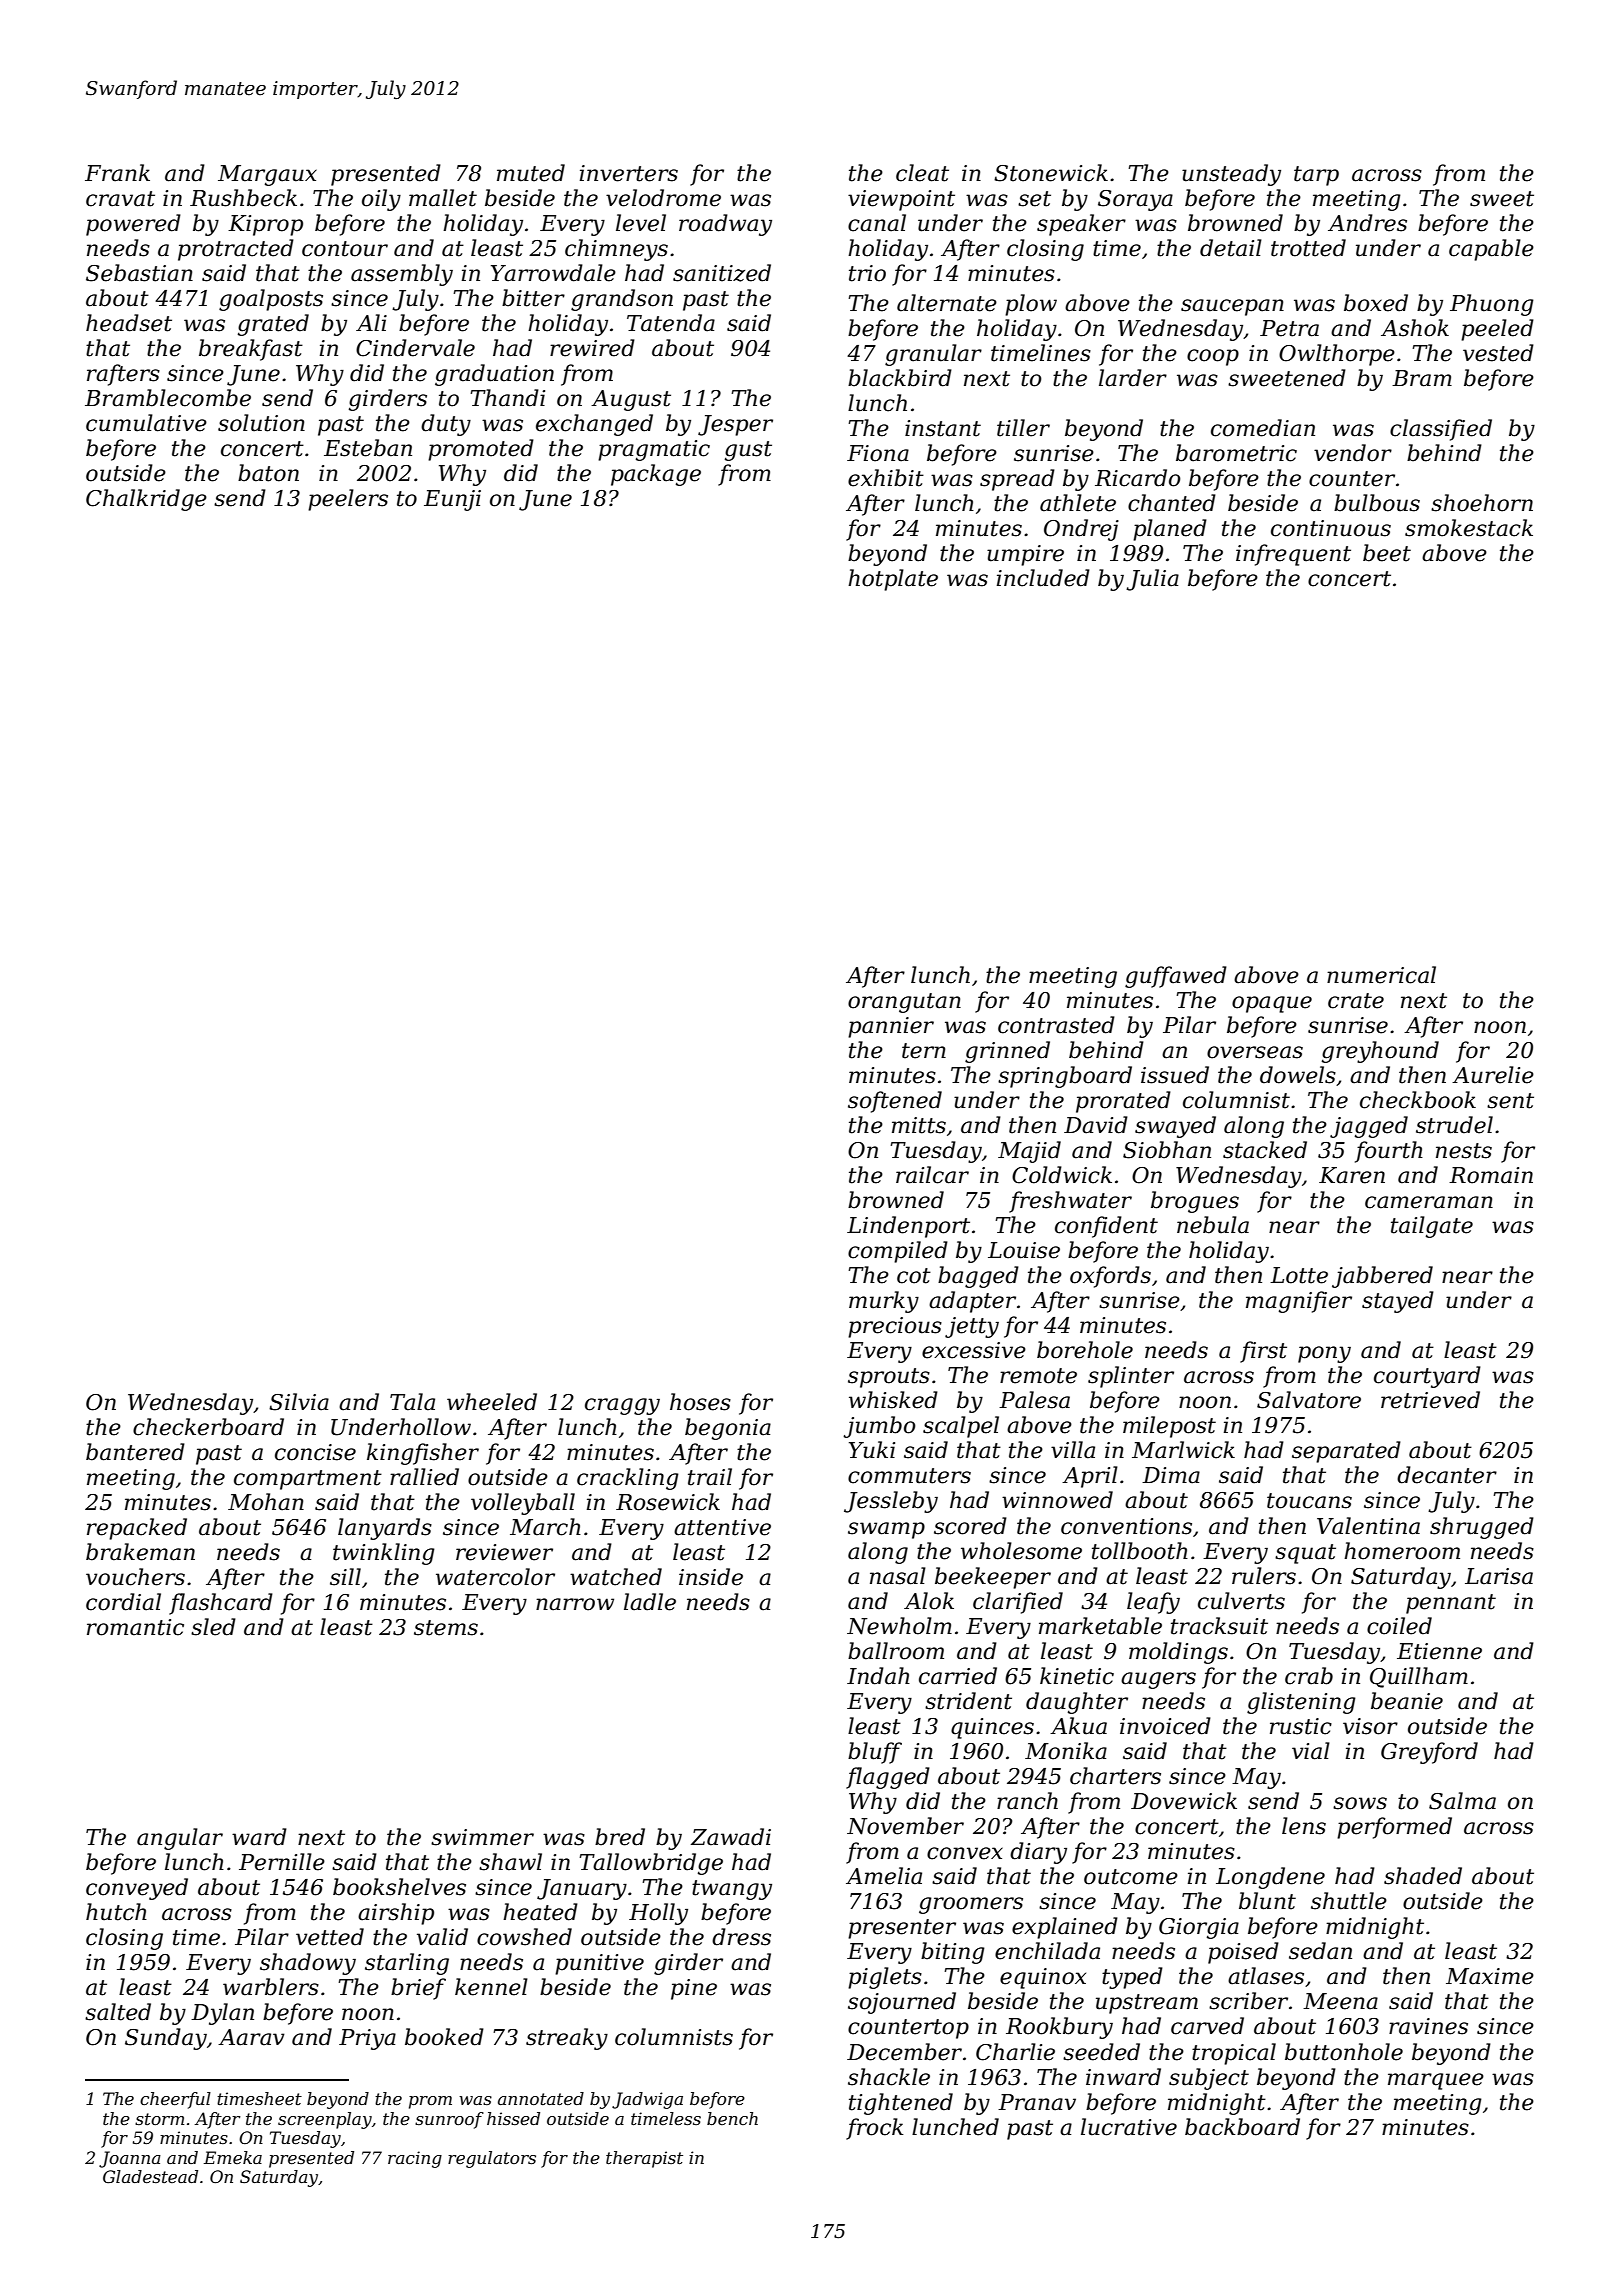 The image size is (1620, 2292). I want to click on shaded, so click(1423, 1876).
